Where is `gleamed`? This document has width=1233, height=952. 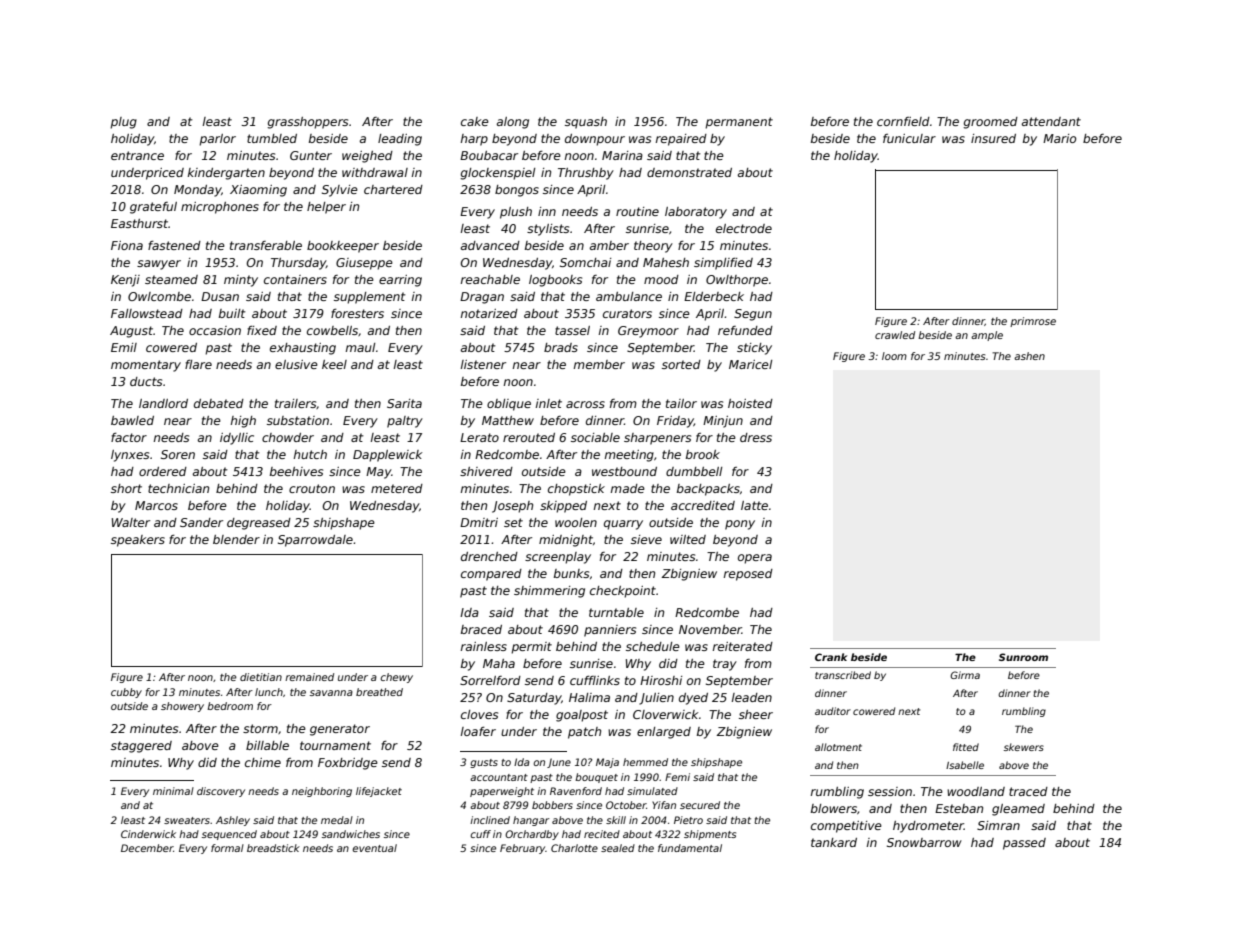 gleamed is located at coordinates (1018, 810).
